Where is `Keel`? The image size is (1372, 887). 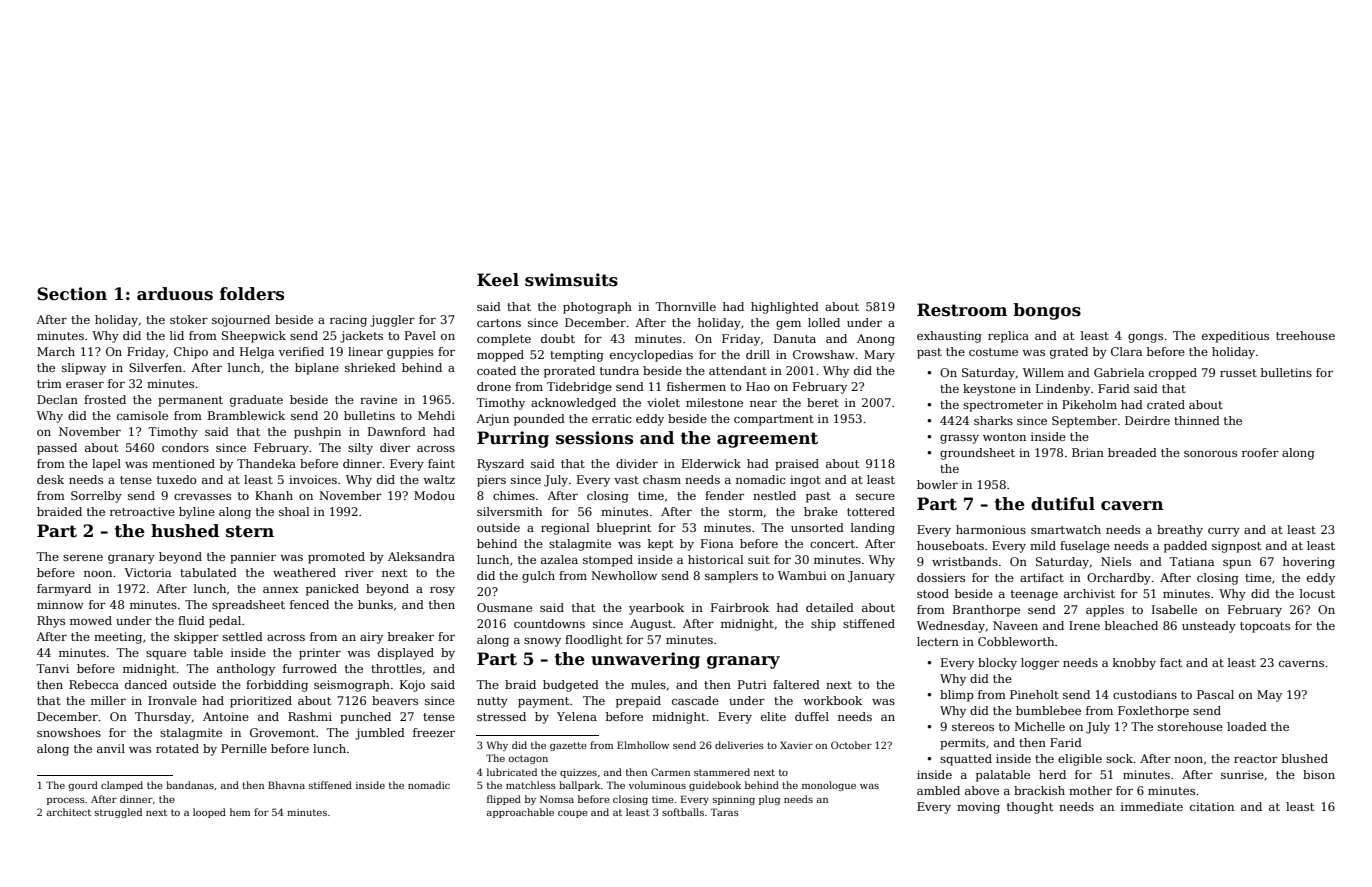 Keel is located at coordinates (498, 280).
